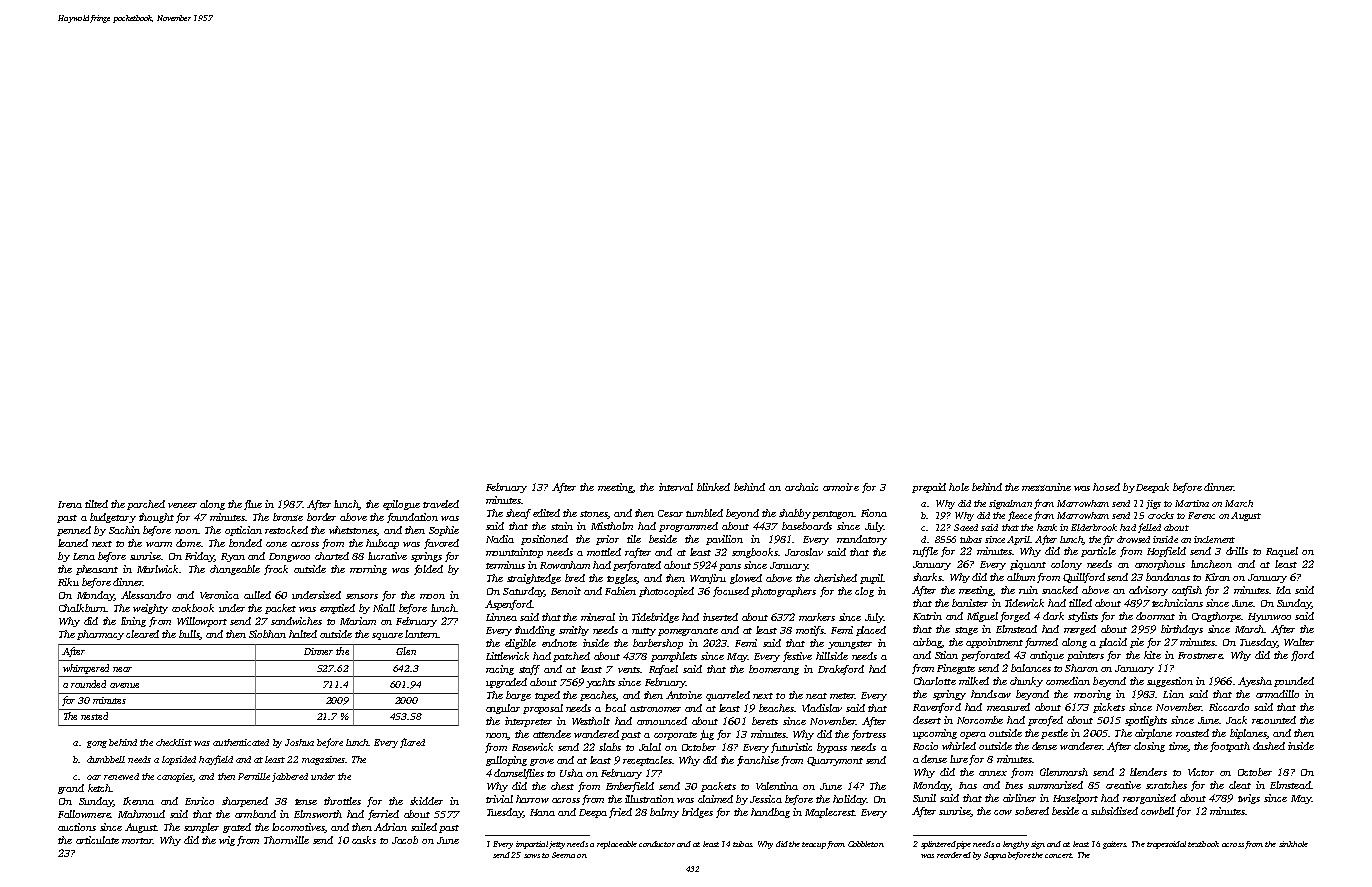 The height and width of the screenshot is (887, 1372). Describe the element at coordinates (97, 570) in the screenshot. I see `pheasant` at that location.
